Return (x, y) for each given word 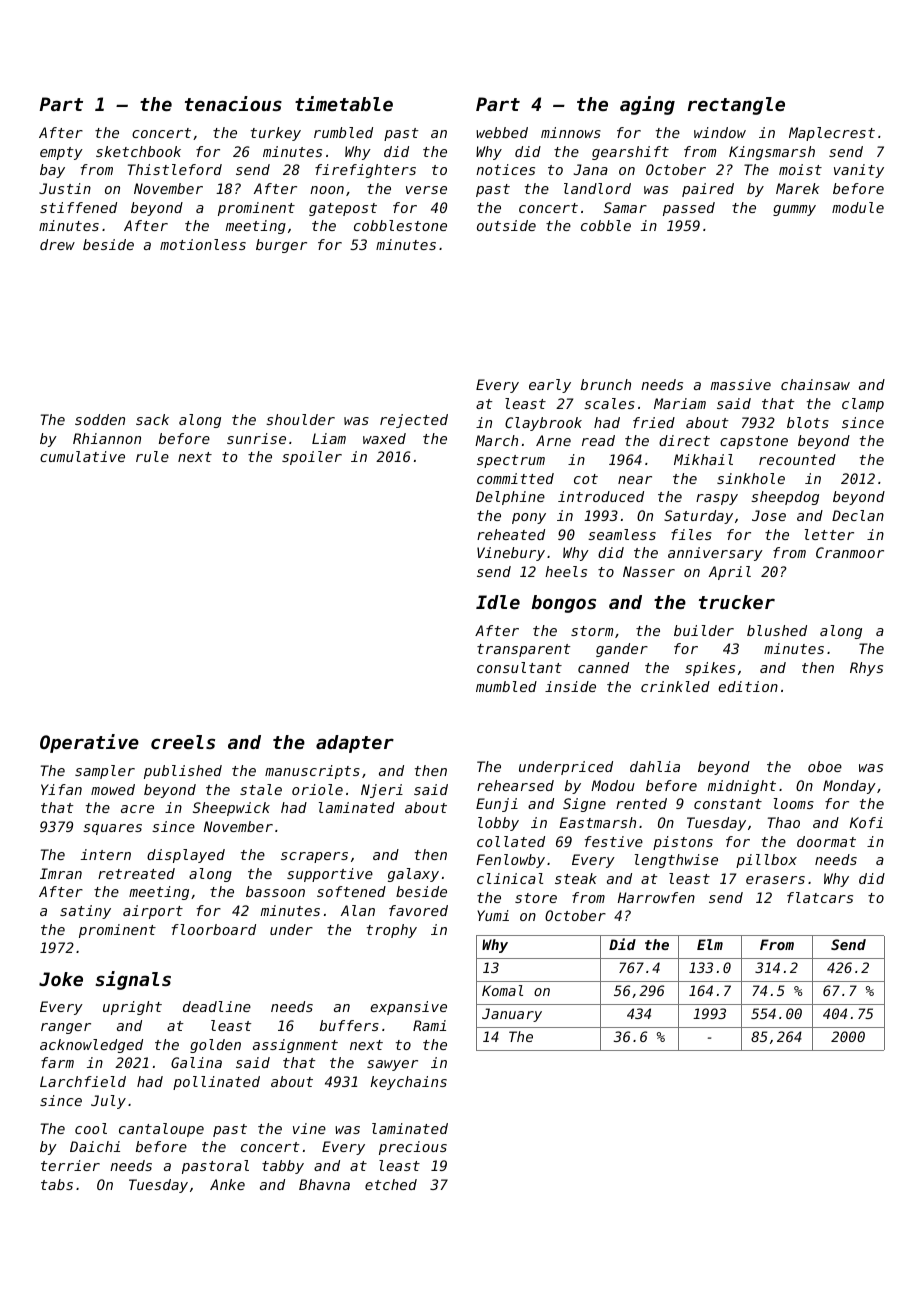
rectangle (736, 106)
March (496, 440)
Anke (227, 1184)
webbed (502, 132)
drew (57, 244)
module (858, 207)
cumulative (82, 456)
